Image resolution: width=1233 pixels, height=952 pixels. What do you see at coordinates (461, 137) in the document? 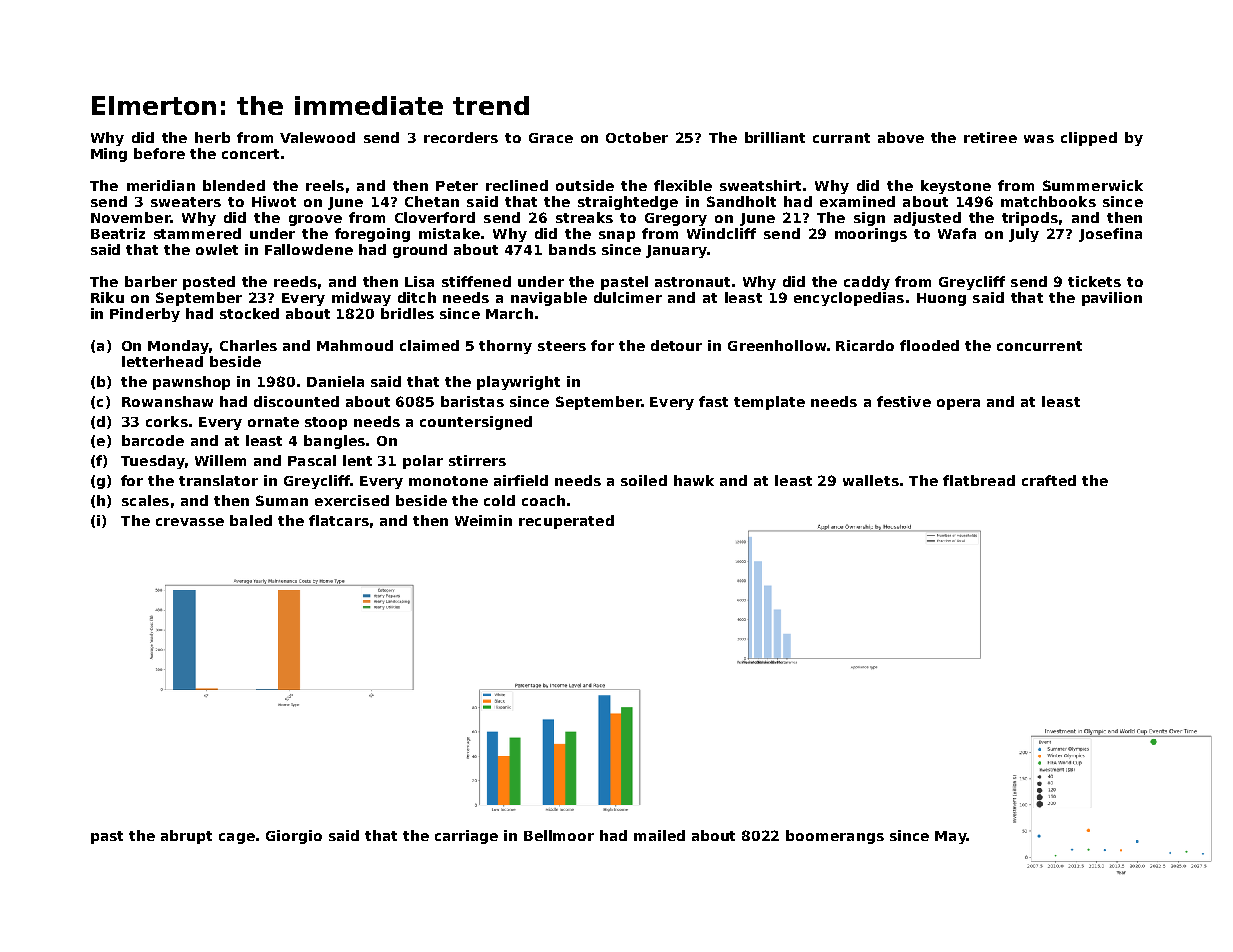
I see `recorders` at bounding box center [461, 137].
